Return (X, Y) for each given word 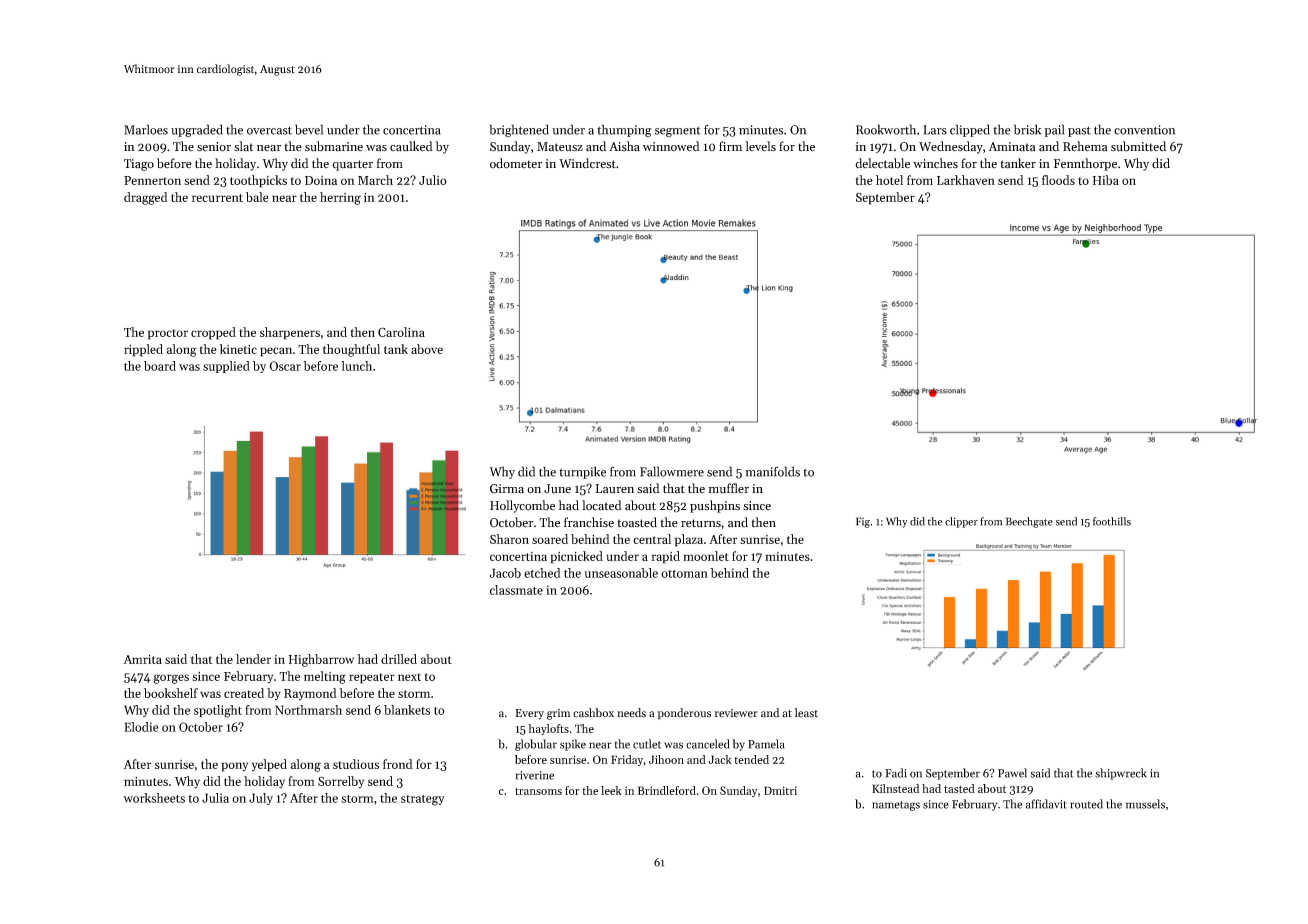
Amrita (143, 659)
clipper (961, 522)
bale (257, 197)
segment (678, 131)
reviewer (736, 713)
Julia (215, 798)
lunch (356, 366)
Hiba (1106, 180)
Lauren (615, 489)
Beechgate (1029, 522)
